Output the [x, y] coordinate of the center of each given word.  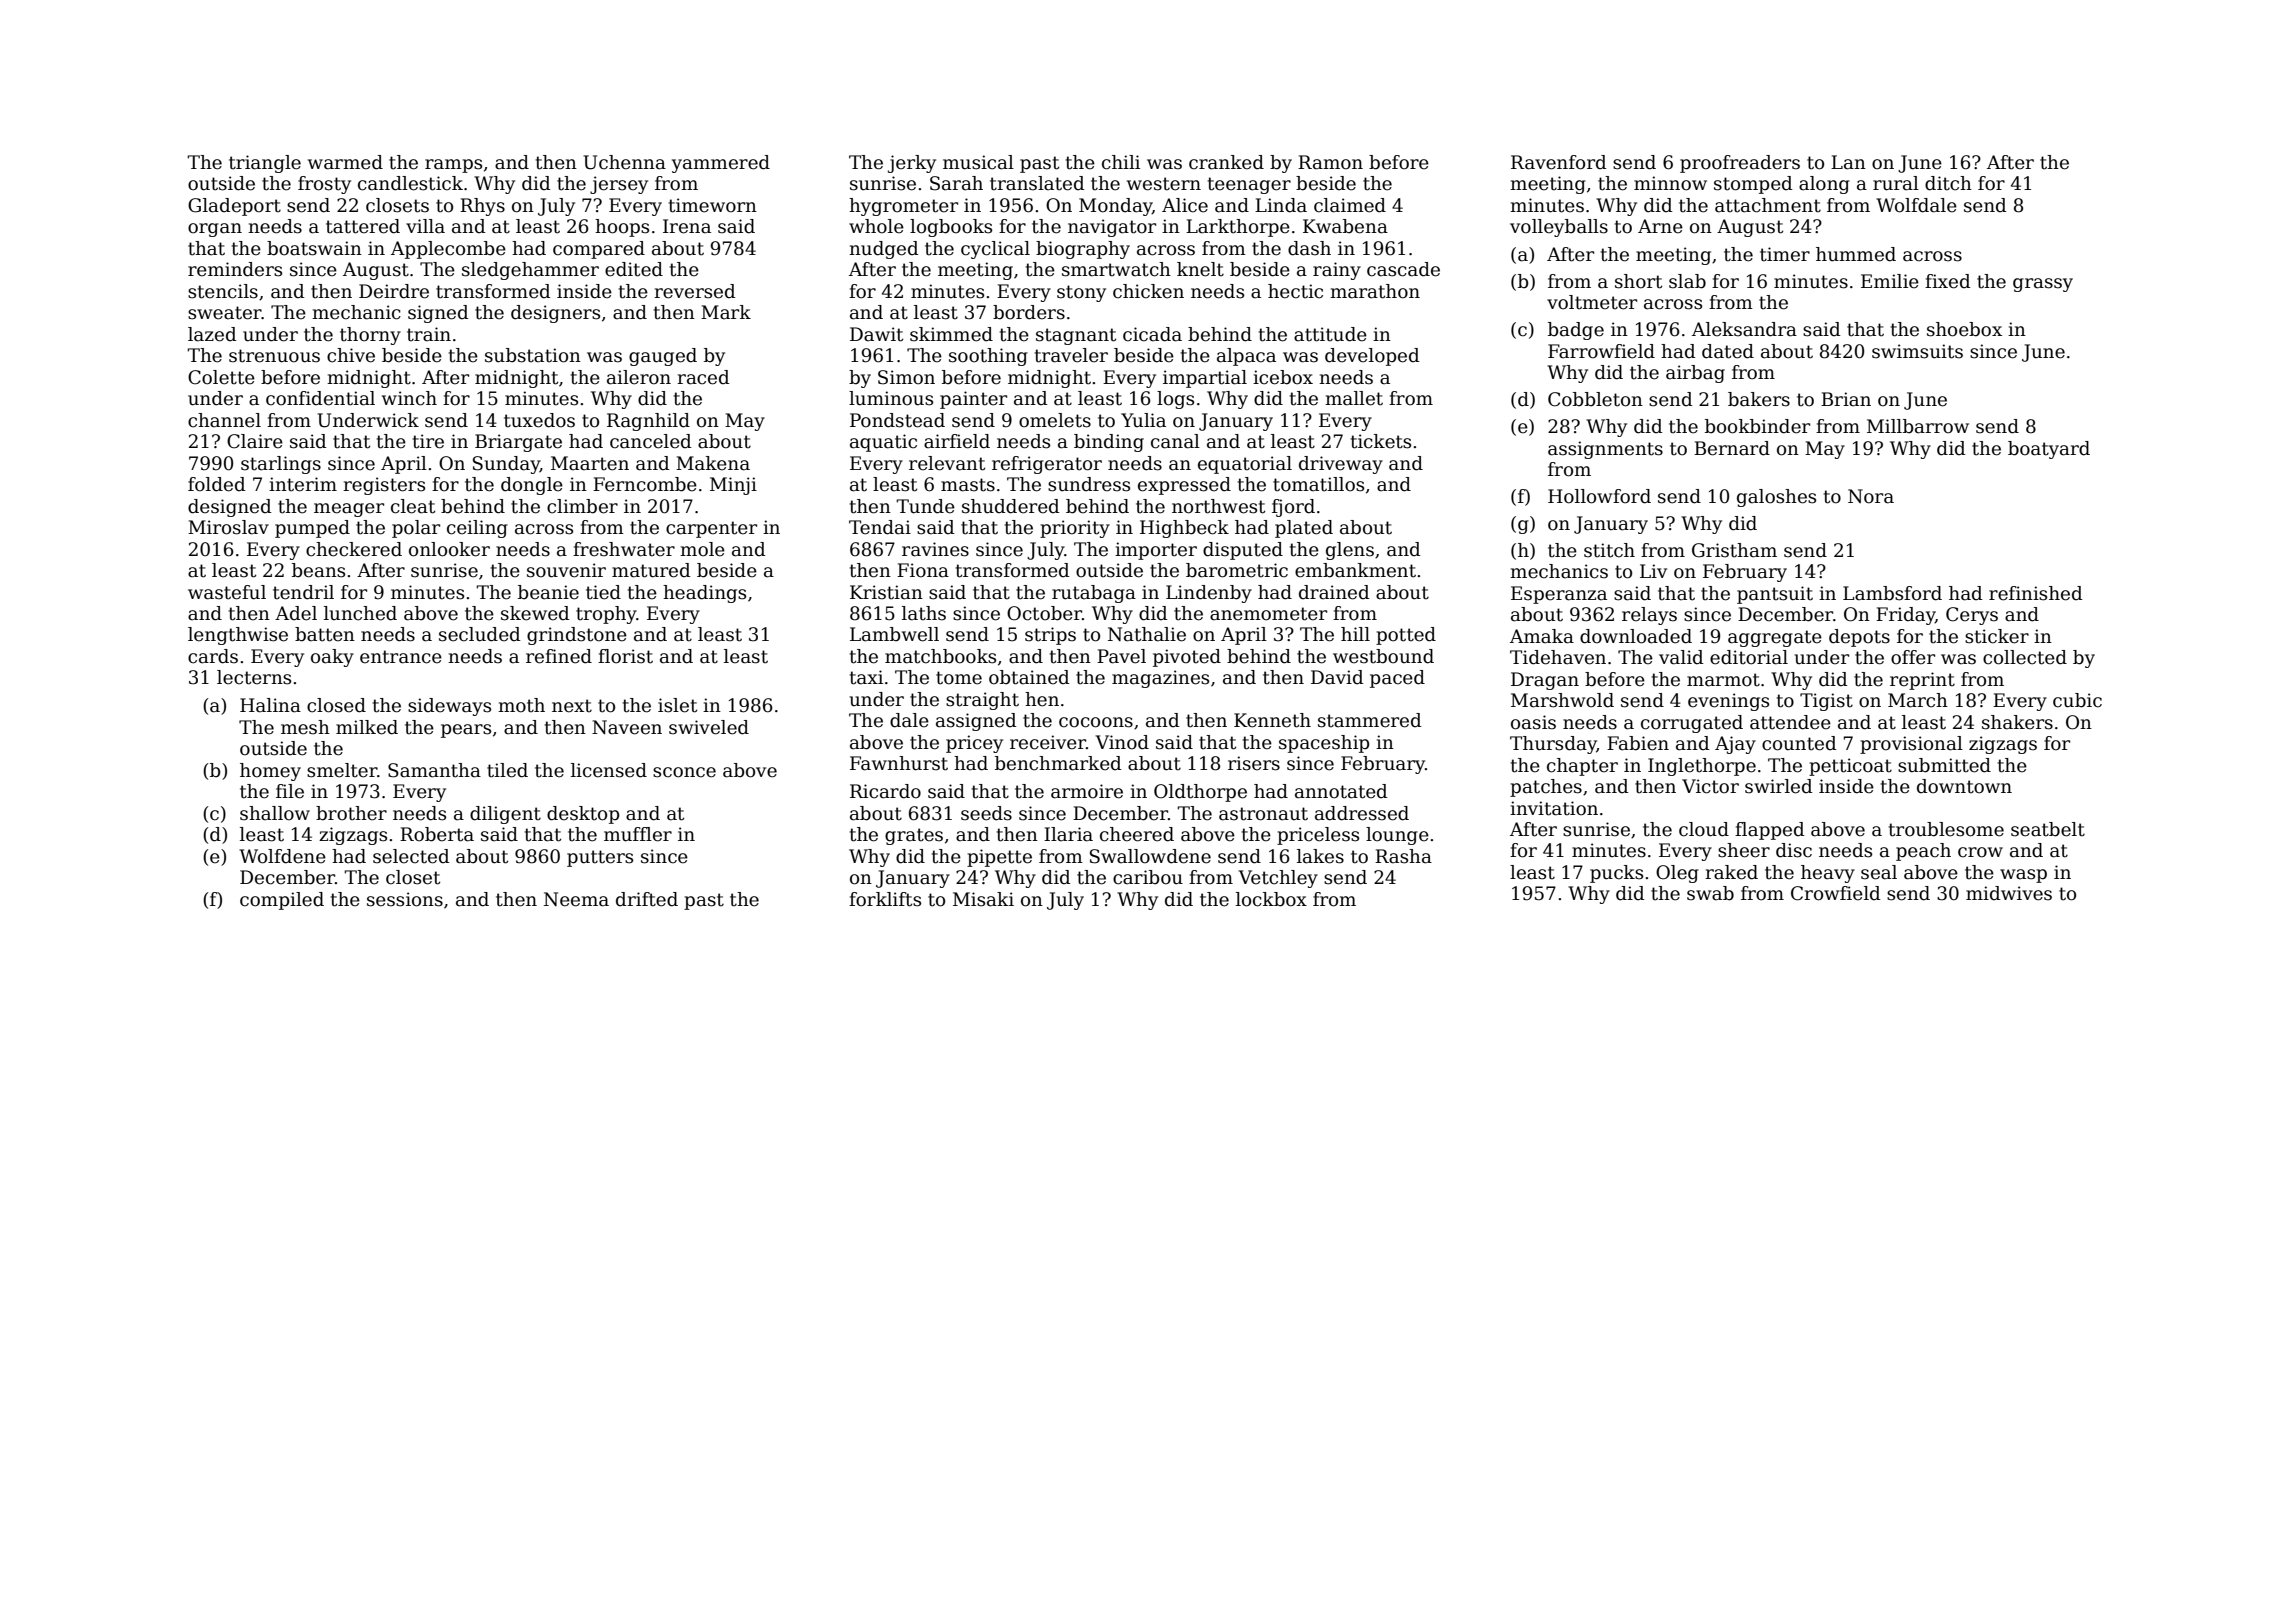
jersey [619, 185]
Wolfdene [282, 856]
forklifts [885, 899]
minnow [1670, 183]
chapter [1582, 767]
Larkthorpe [1238, 228]
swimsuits [1917, 351]
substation [533, 355]
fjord [1293, 508]
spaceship [1324, 744]
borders [1029, 312]
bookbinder [1757, 426]
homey [270, 772]
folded [217, 484]
